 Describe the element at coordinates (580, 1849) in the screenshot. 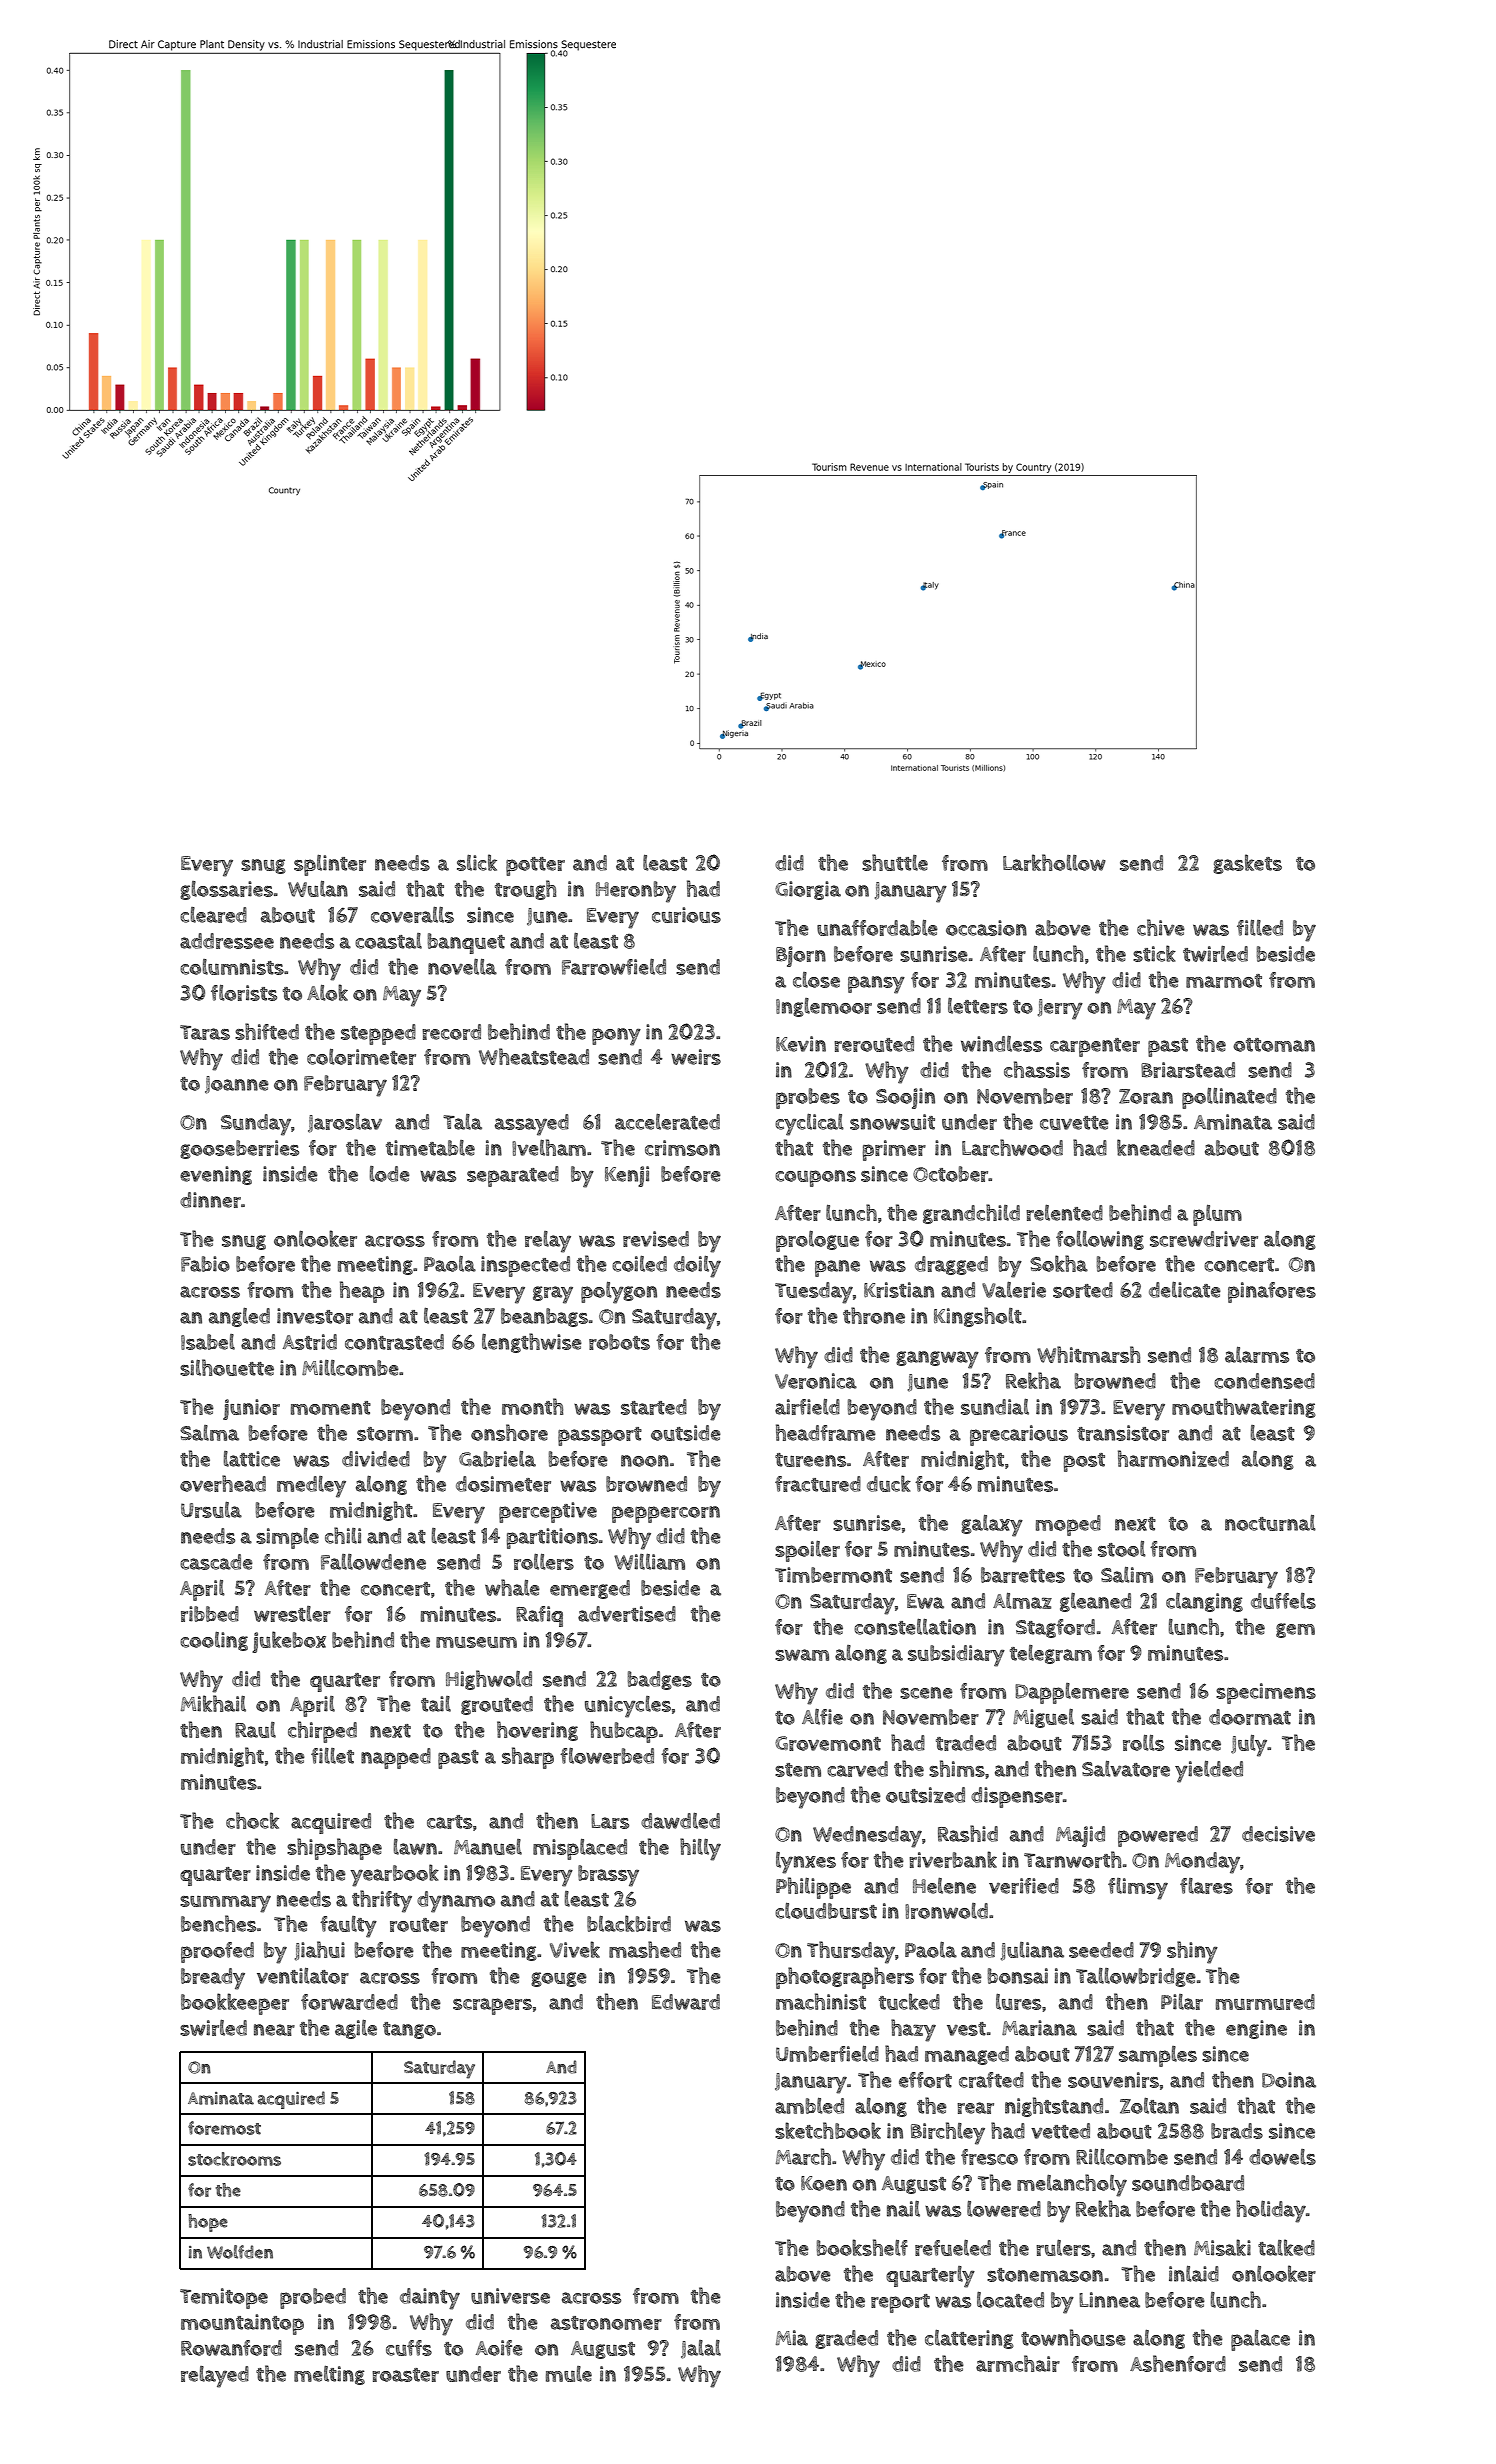

I see `misplaced` at that location.
